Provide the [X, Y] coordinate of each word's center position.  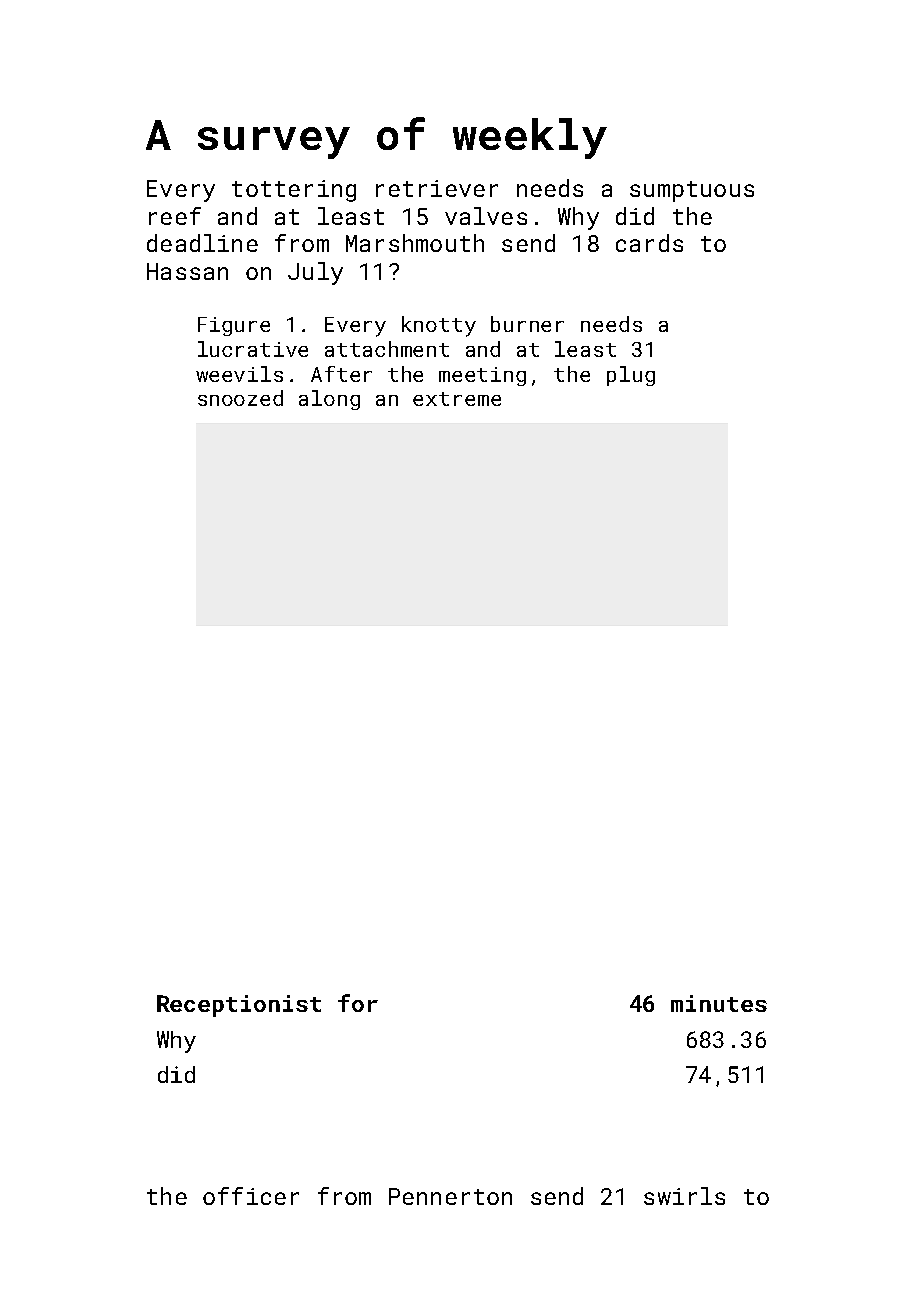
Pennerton [450, 1196]
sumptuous [692, 191]
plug [631, 376]
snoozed [240, 398]
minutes [719, 1003]
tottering [294, 191]
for [358, 1003]
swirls [684, 1196]
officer [251, 1196]
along [329, 400]
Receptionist [239, 1006]
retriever [437, 188]
